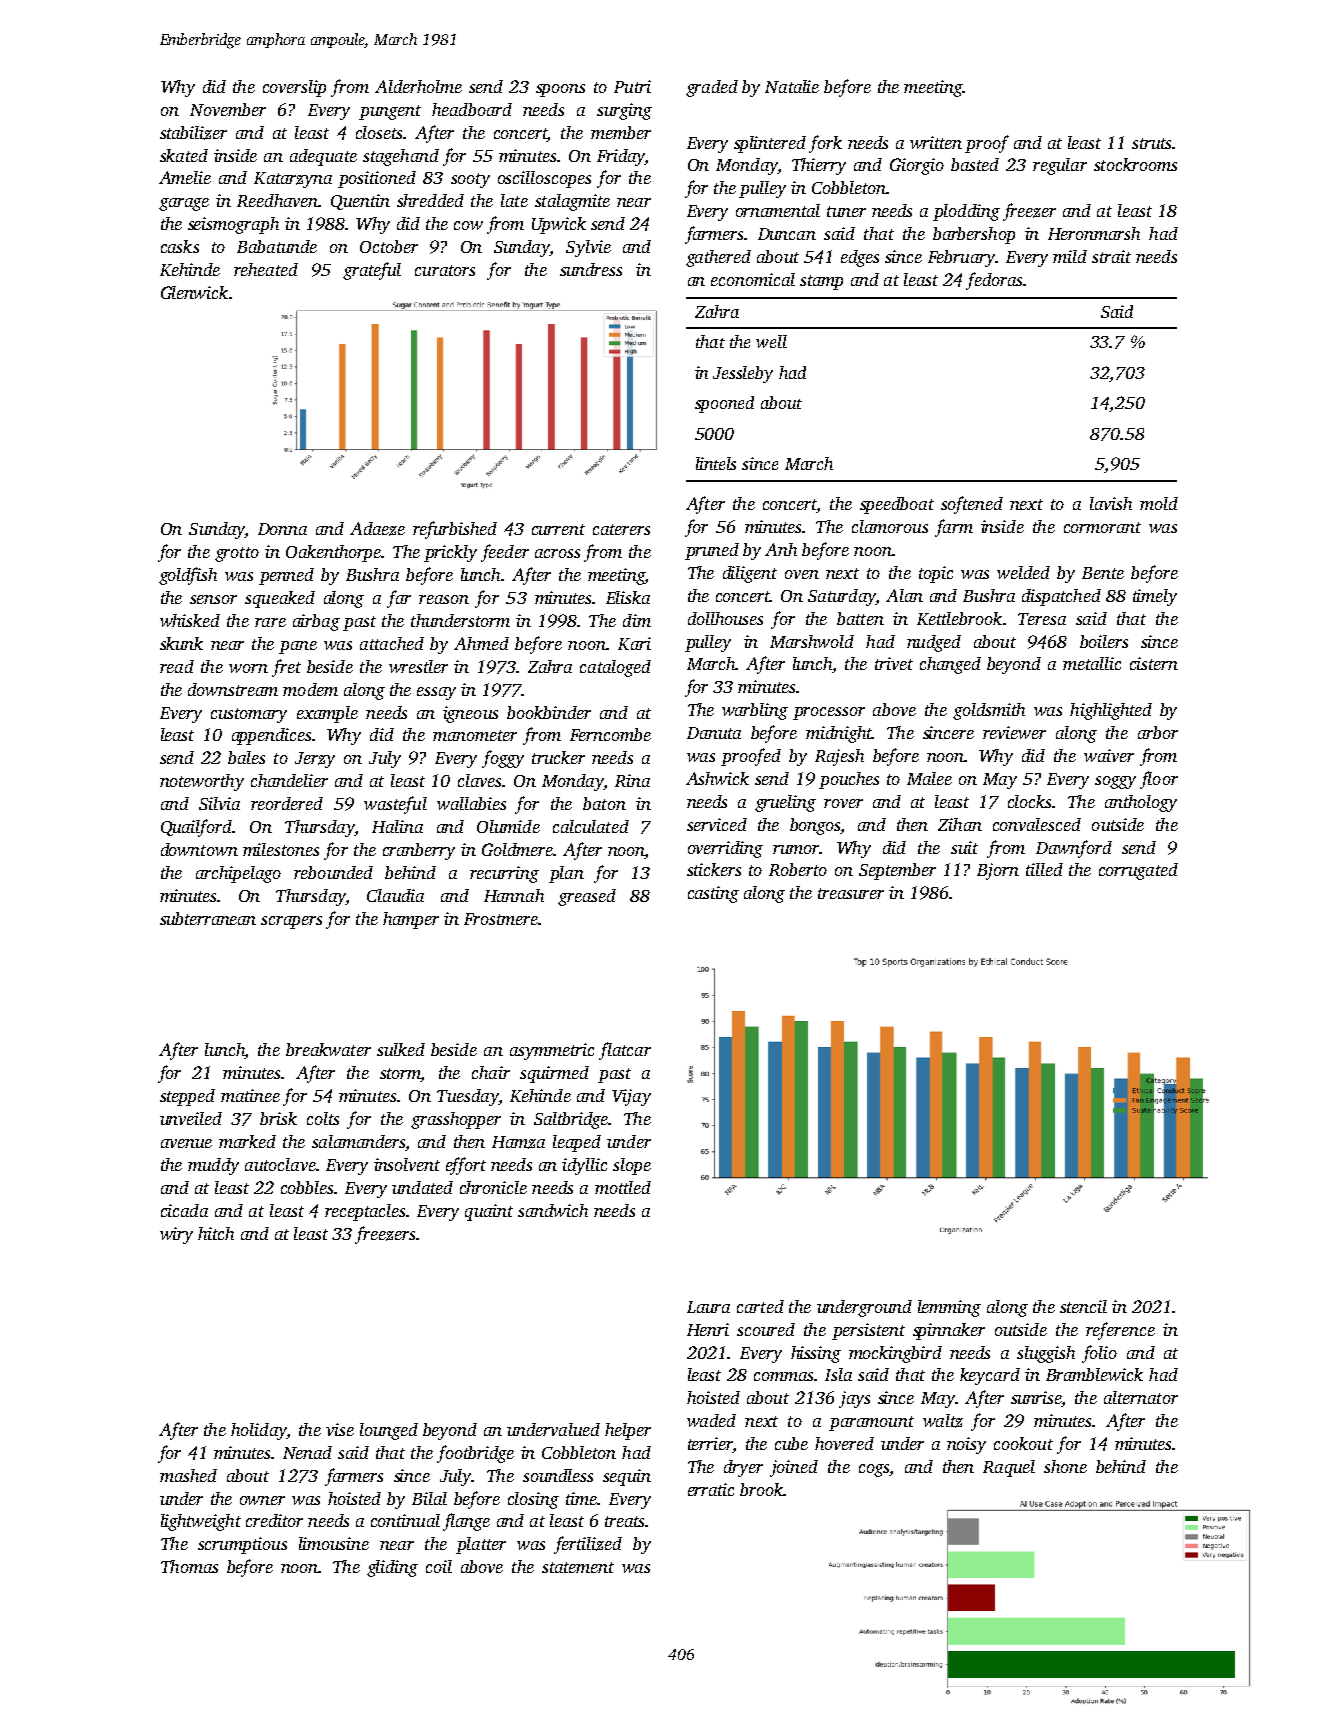  I want to click on written, so click(936, 142).
